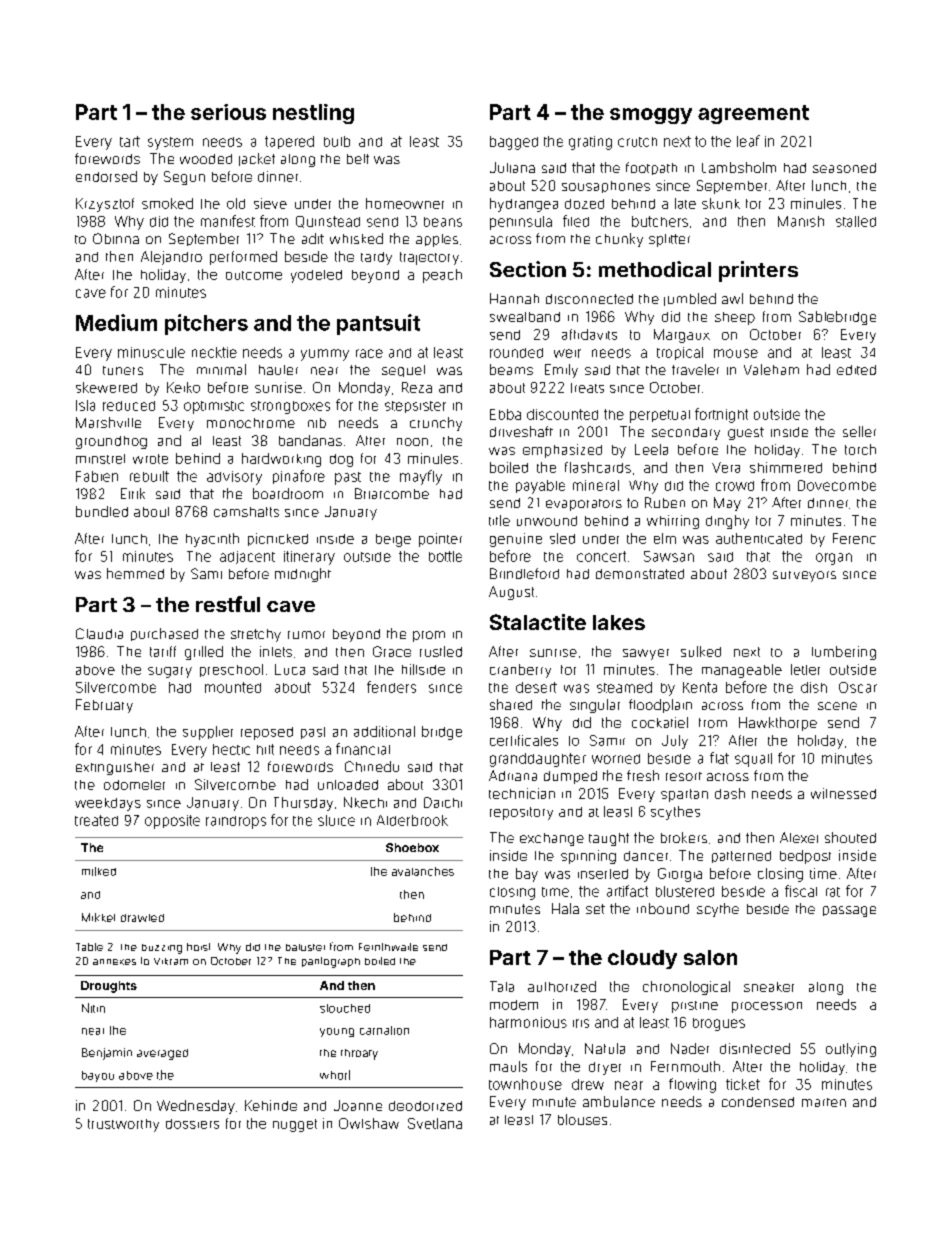 The image size is (952, 1233). Describe the element at coordinates (854, 538) in the screenshot. I see `Ferenc` at that location.
